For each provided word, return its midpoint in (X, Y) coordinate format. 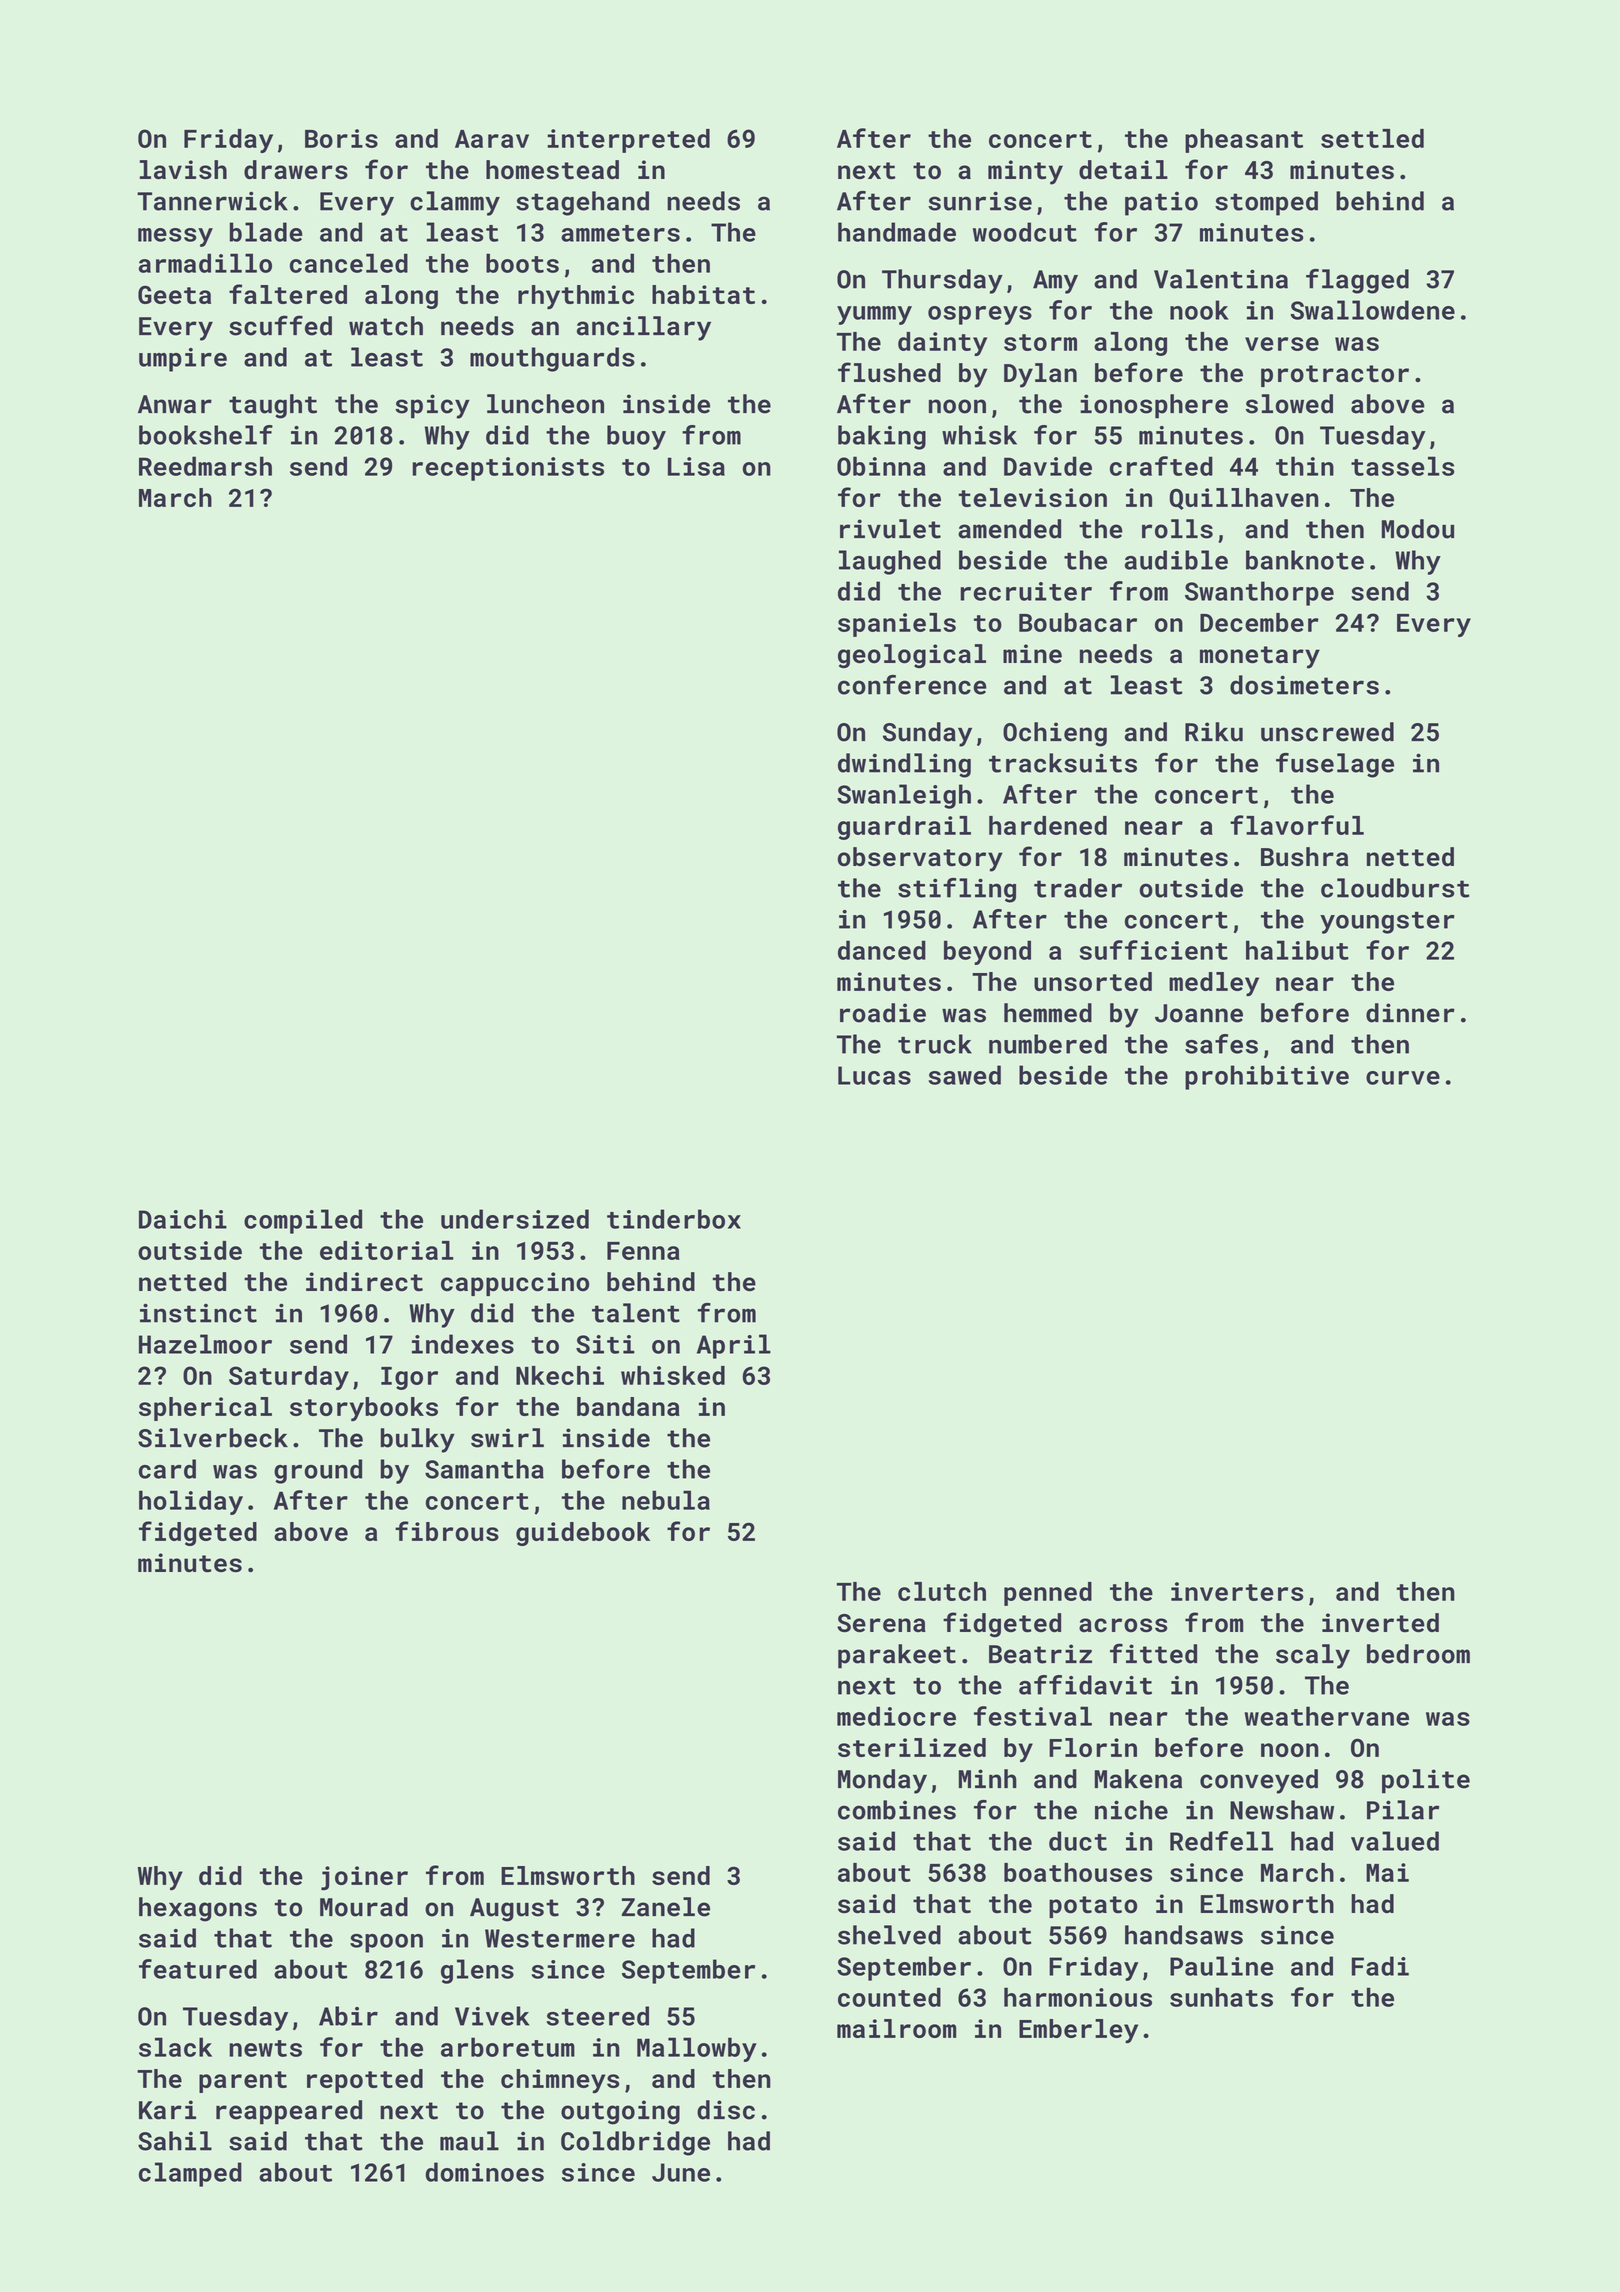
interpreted (628, 141)
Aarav (492, 139)
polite (1426, 1781)
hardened (1048, 825)
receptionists (508, 469)
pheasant (1244, 141)
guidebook (583, 1534)
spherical (205, 1409)
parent (243, 2082)
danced (882, 950)
